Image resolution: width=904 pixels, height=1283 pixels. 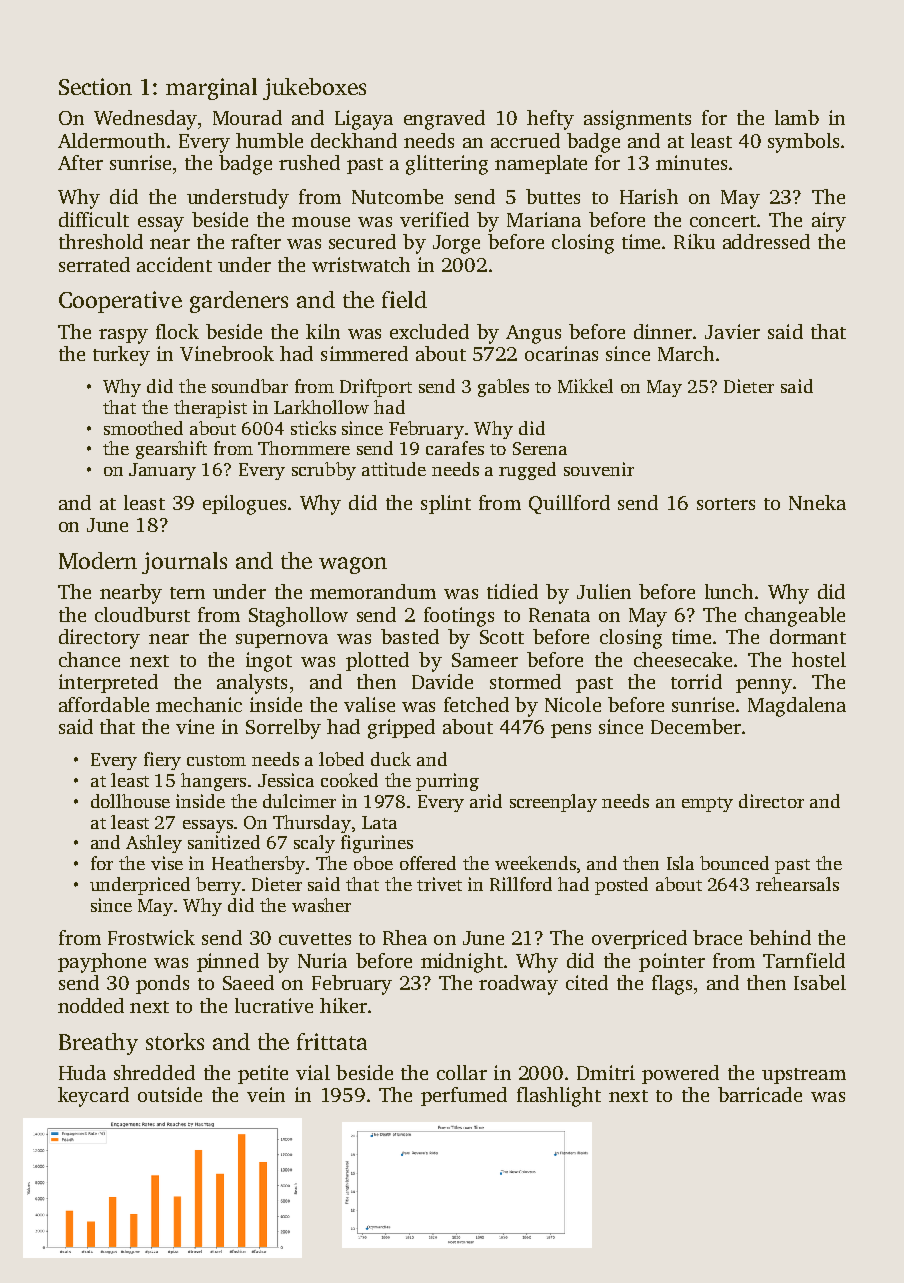 What do you see at coordinates (535, 863) in the image?
I see `weekends` at bounding box center [535, 863].
